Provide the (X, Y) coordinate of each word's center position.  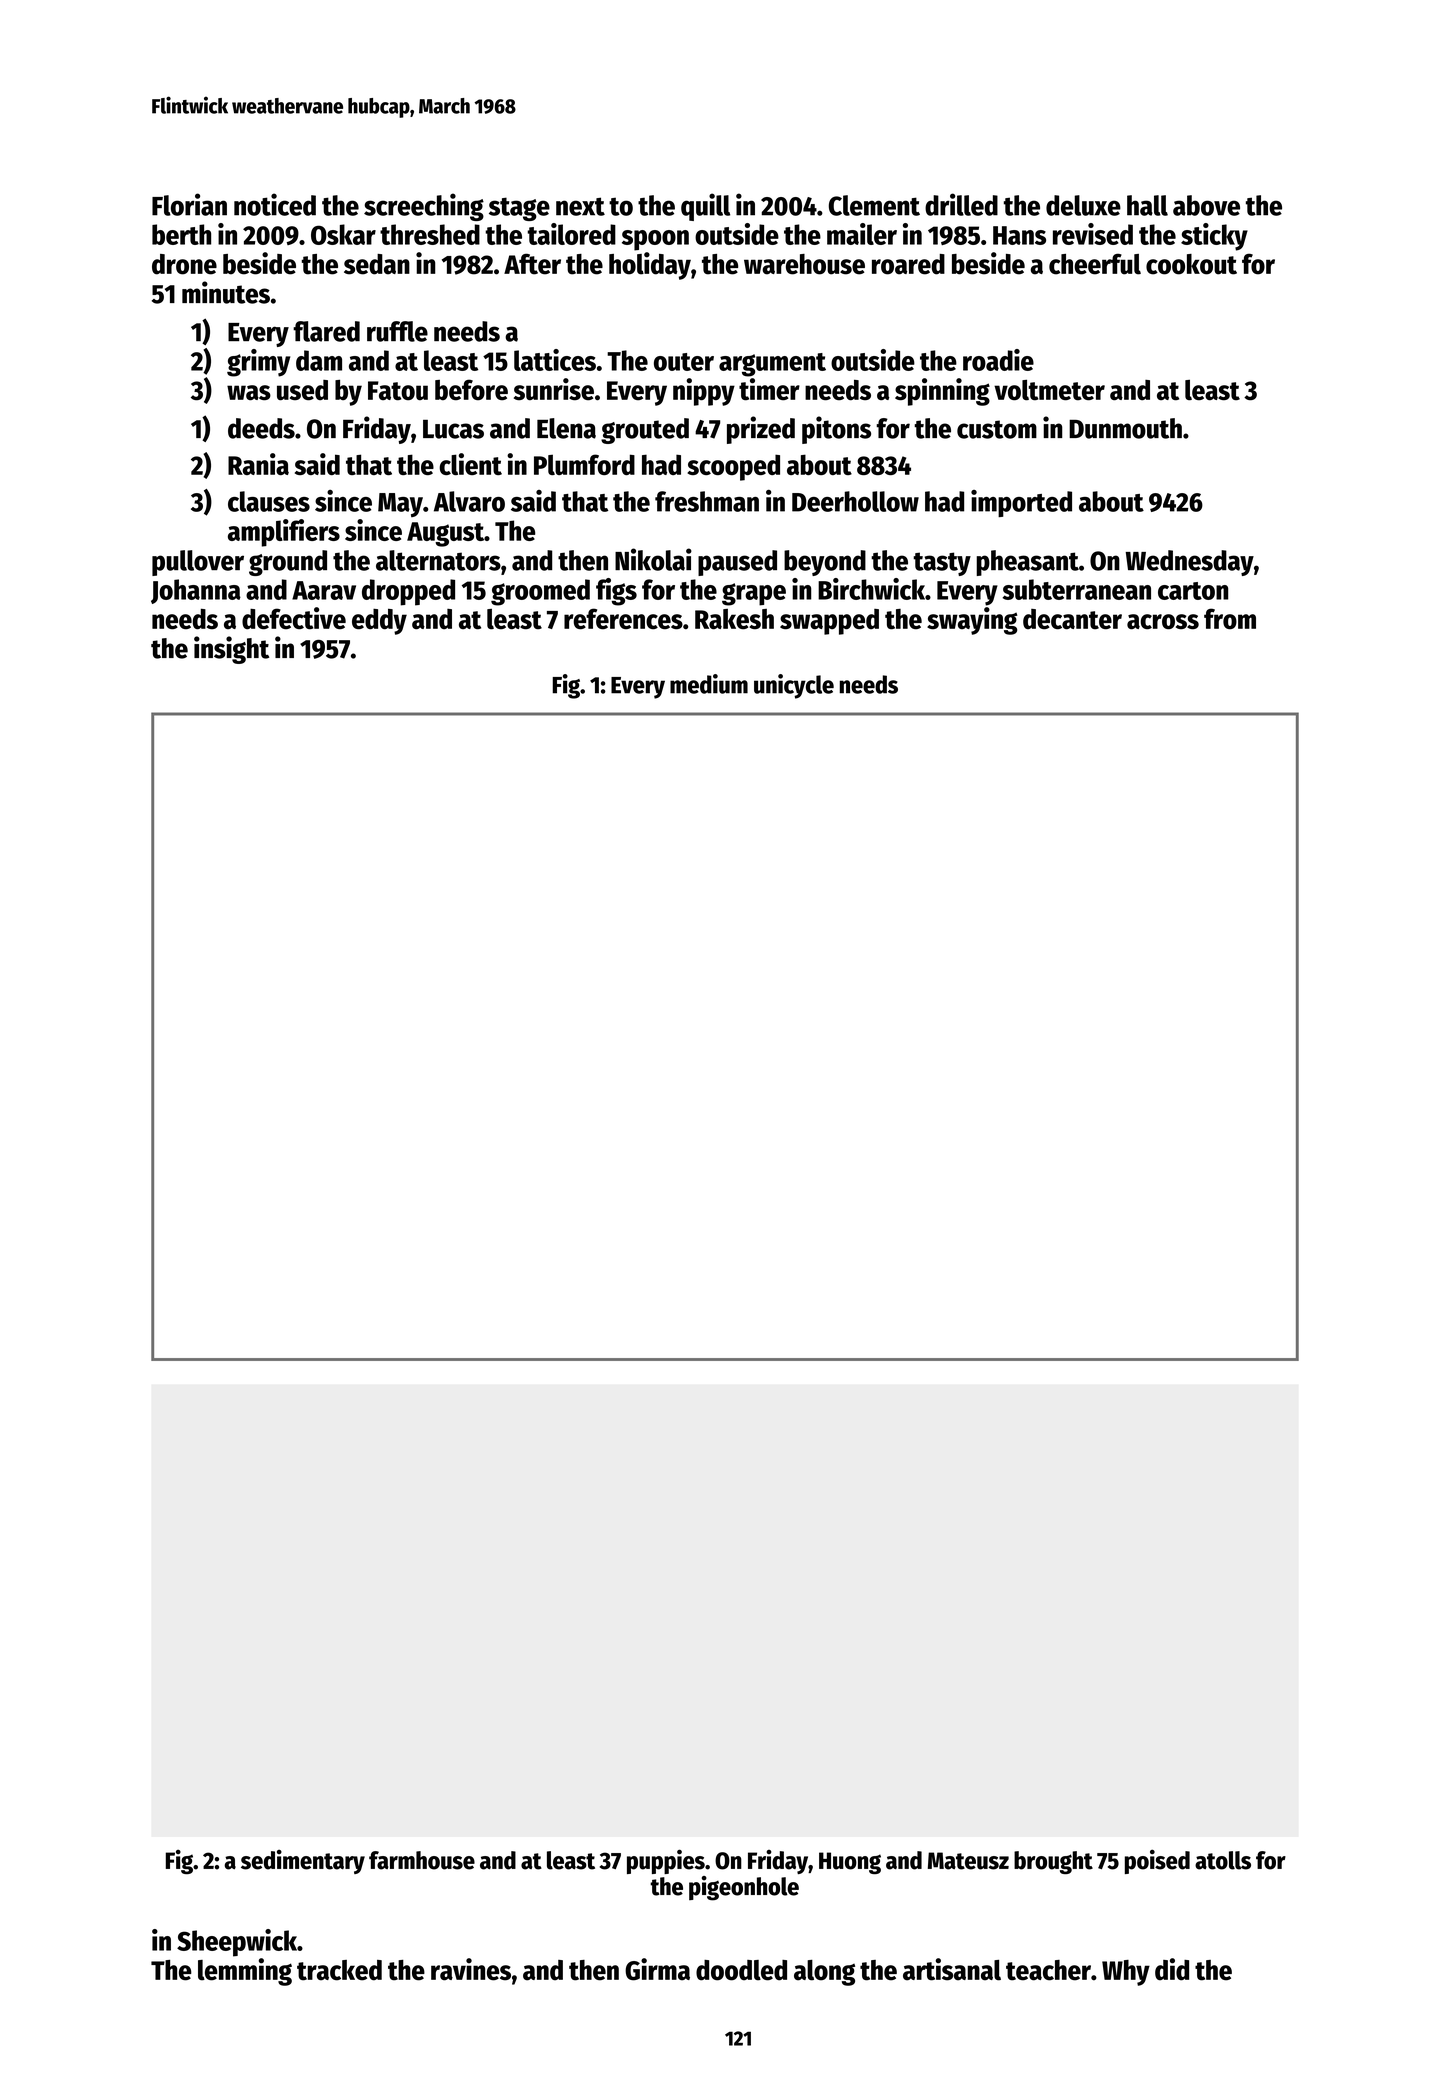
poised (1157, 1861)
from (1230, 619)
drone (184, 264)
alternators (438, 560)
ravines (471, 1969)
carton (1193, 591)
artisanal (952, 1969)
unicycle (794, 686)
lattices (555, 360)
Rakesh (734, 619)
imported (1021, 503)
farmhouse (422, 1860)
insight (231, 650)
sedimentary (303, 1862)
